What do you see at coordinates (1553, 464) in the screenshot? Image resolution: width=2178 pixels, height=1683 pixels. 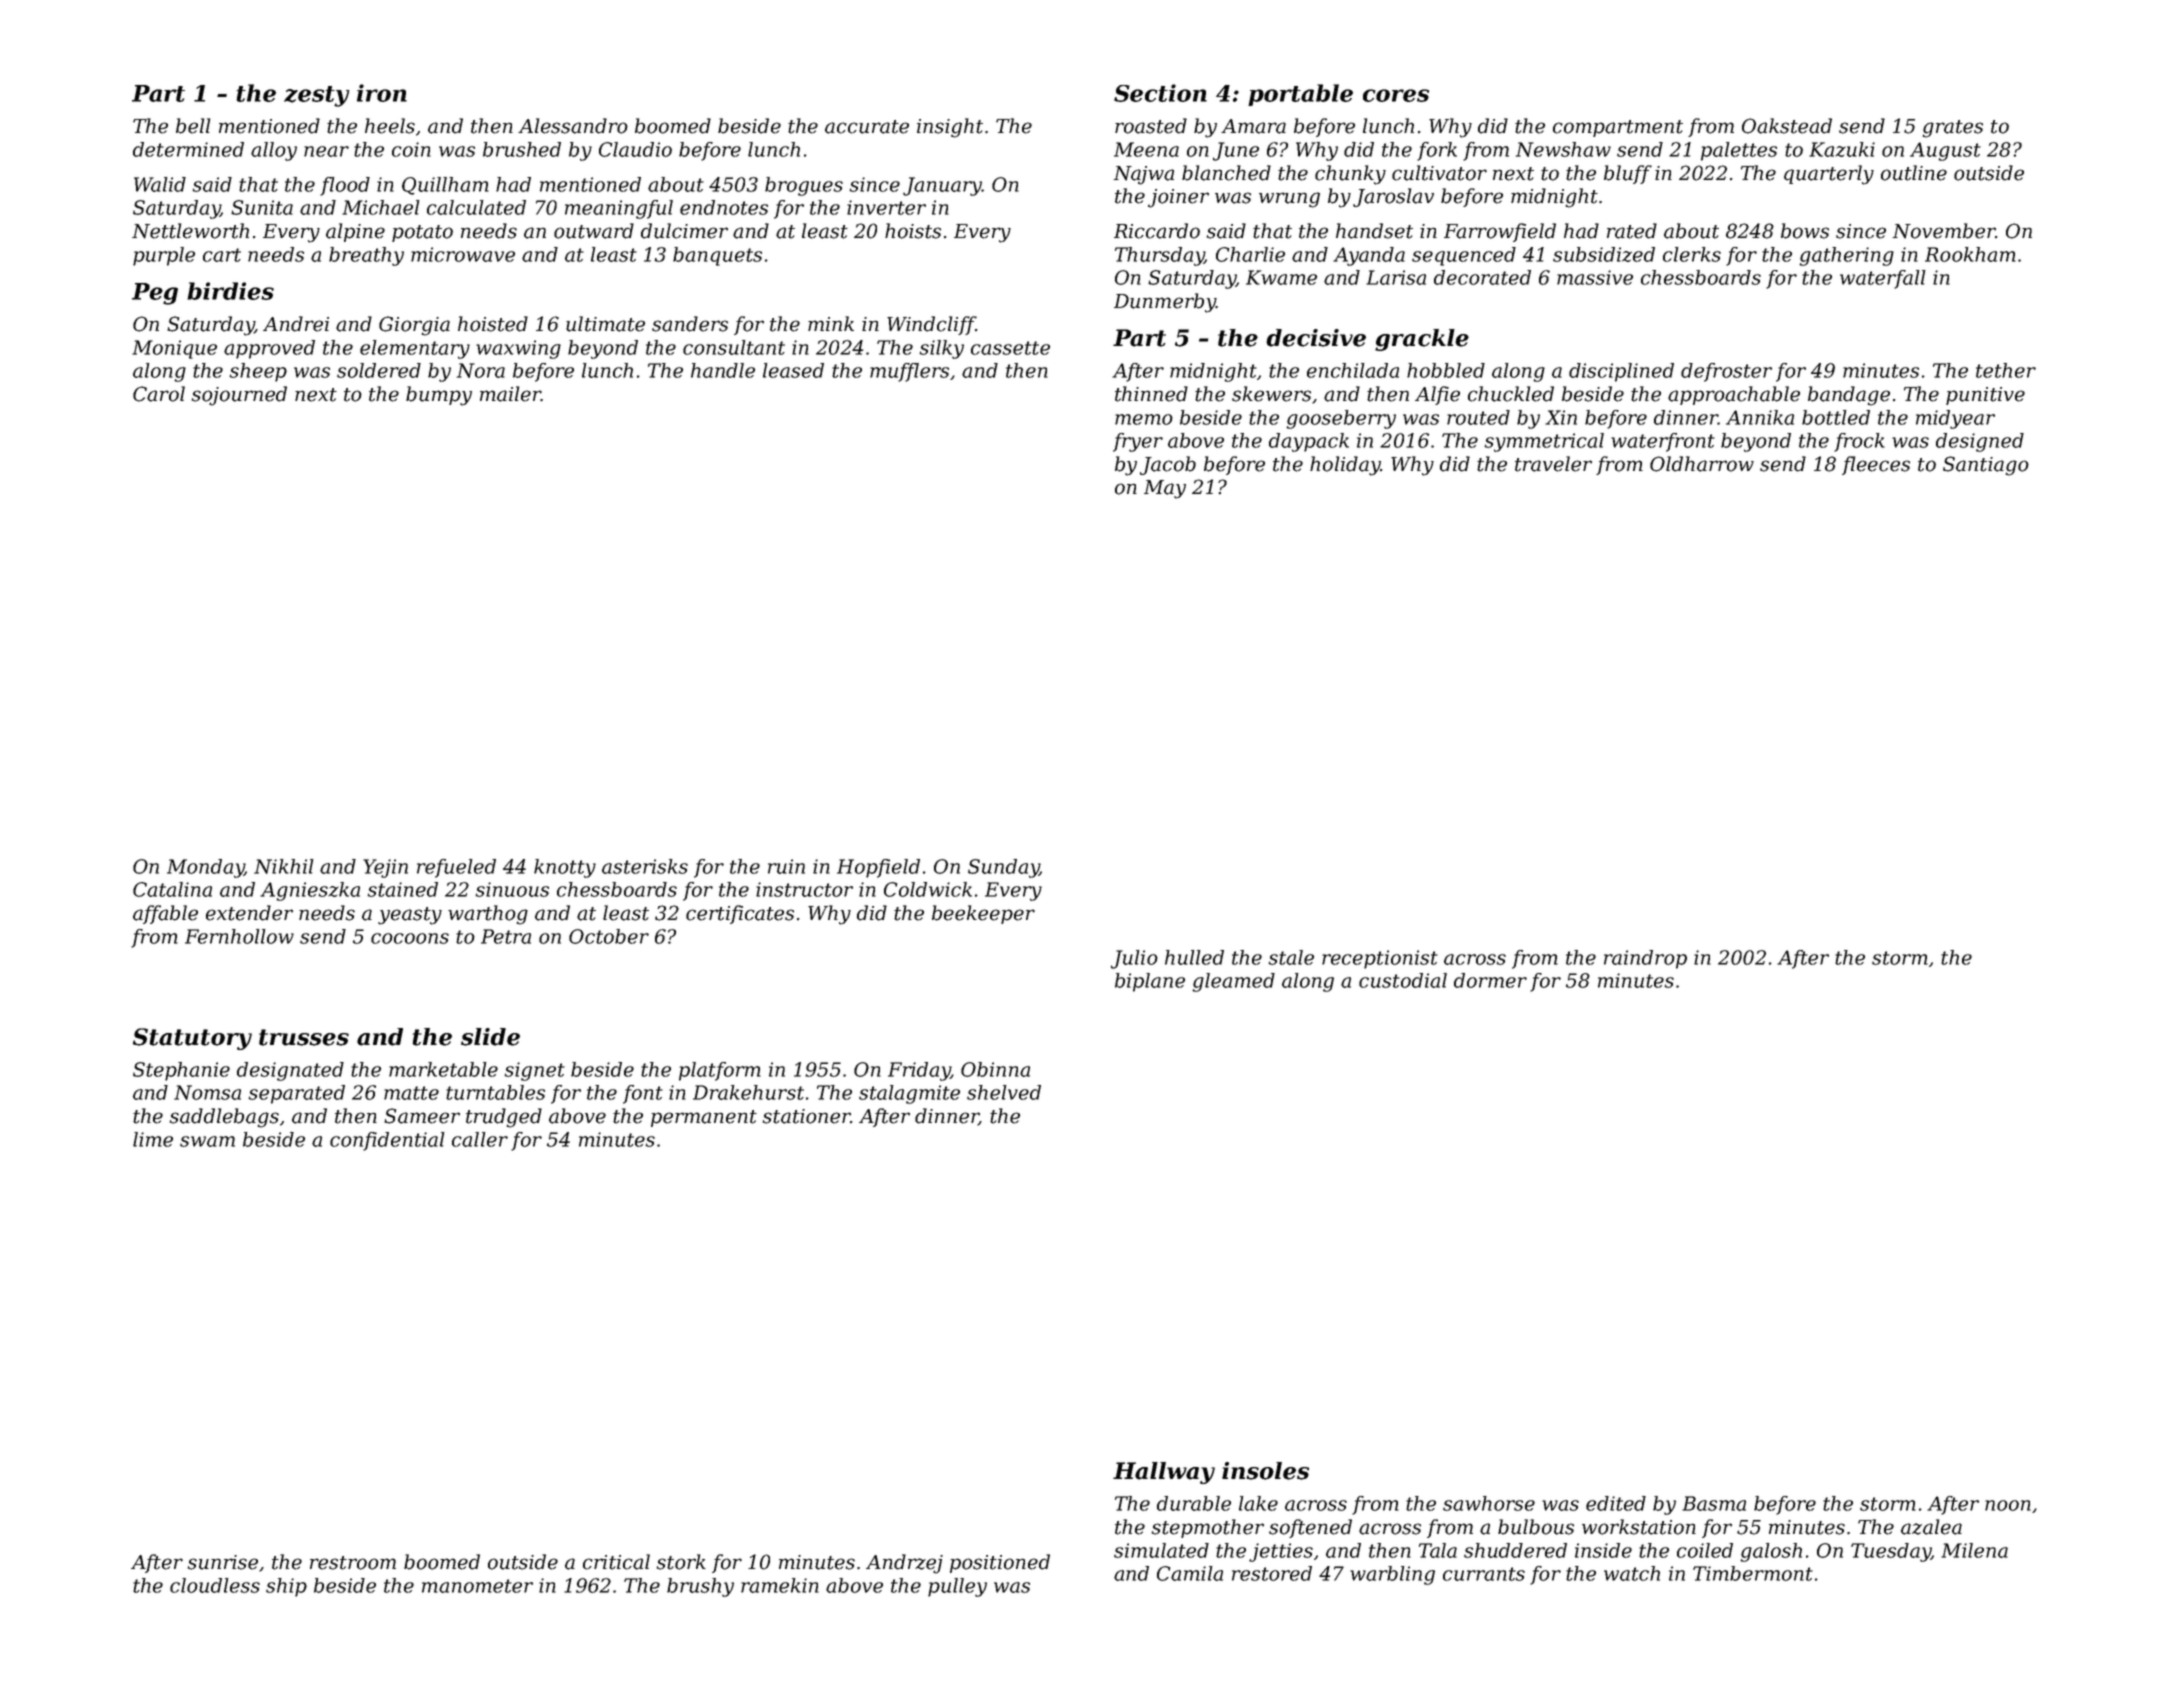 I see `traveler` at bounding box center [1553, 464].
